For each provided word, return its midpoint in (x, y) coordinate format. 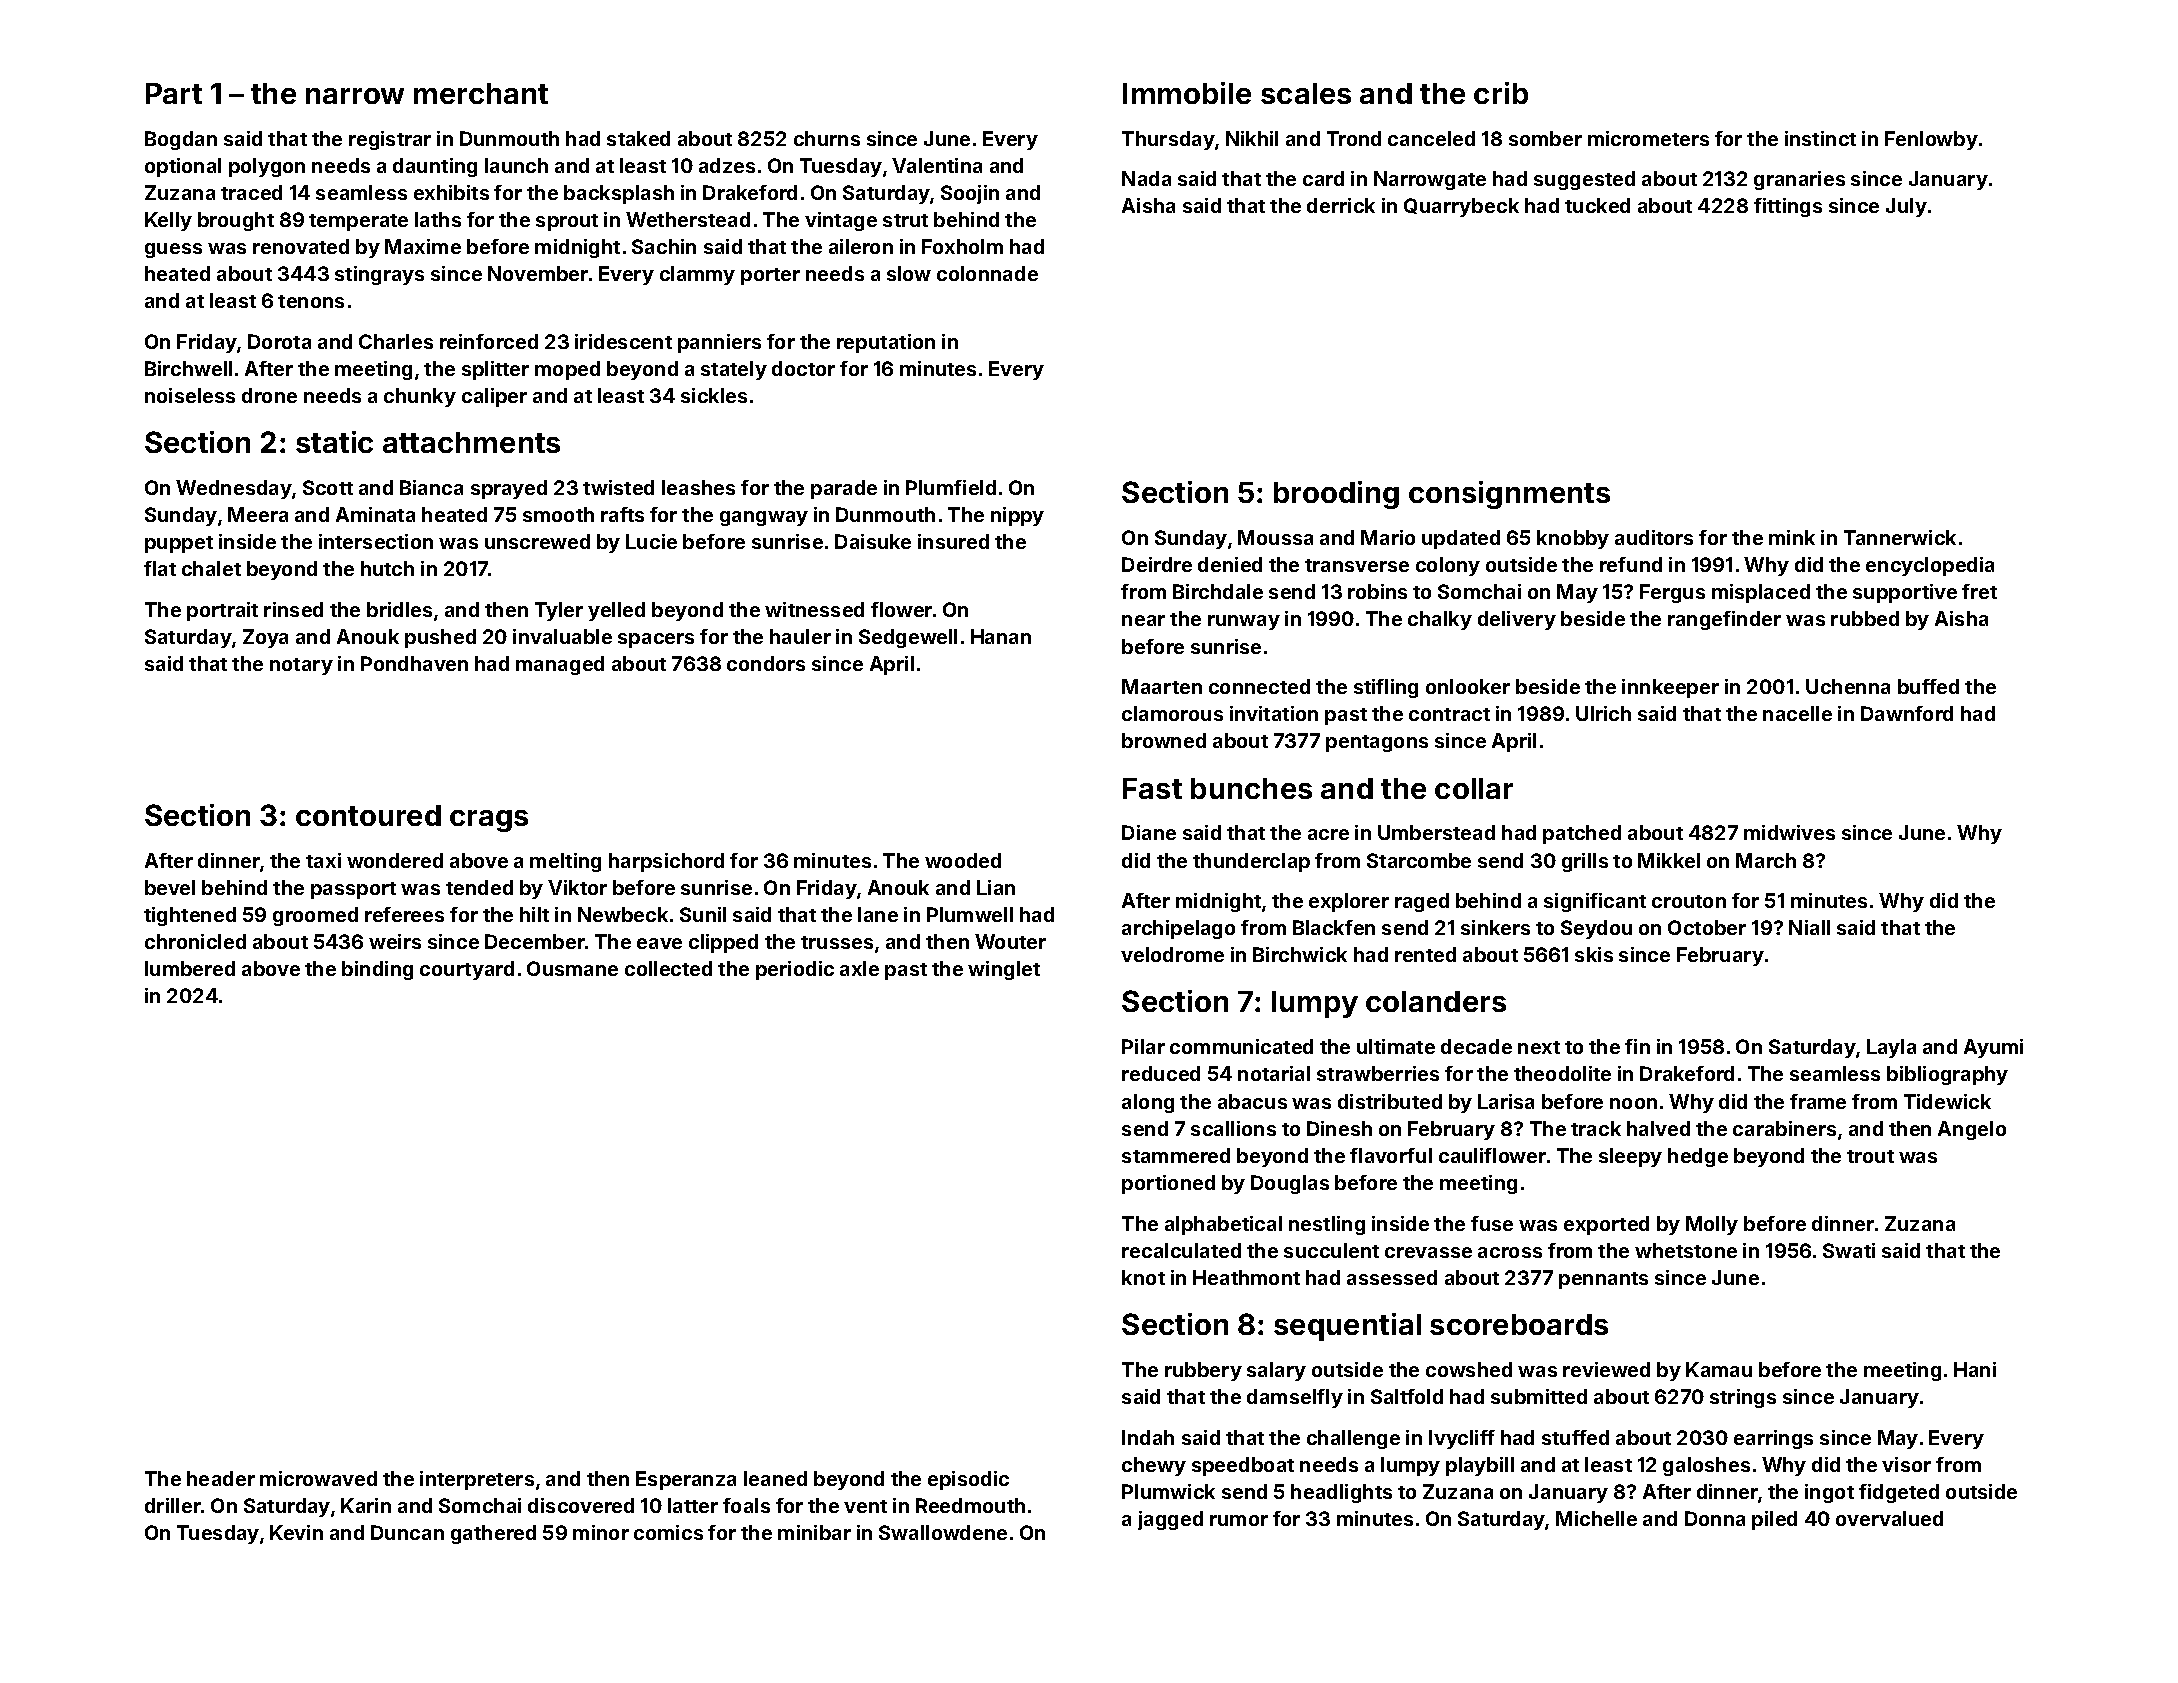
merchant (481, 93)
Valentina (937, 165)
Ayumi (1993, 1048)
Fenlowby (1931, 140)
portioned (1168, 1184)
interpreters (477, 1480)
